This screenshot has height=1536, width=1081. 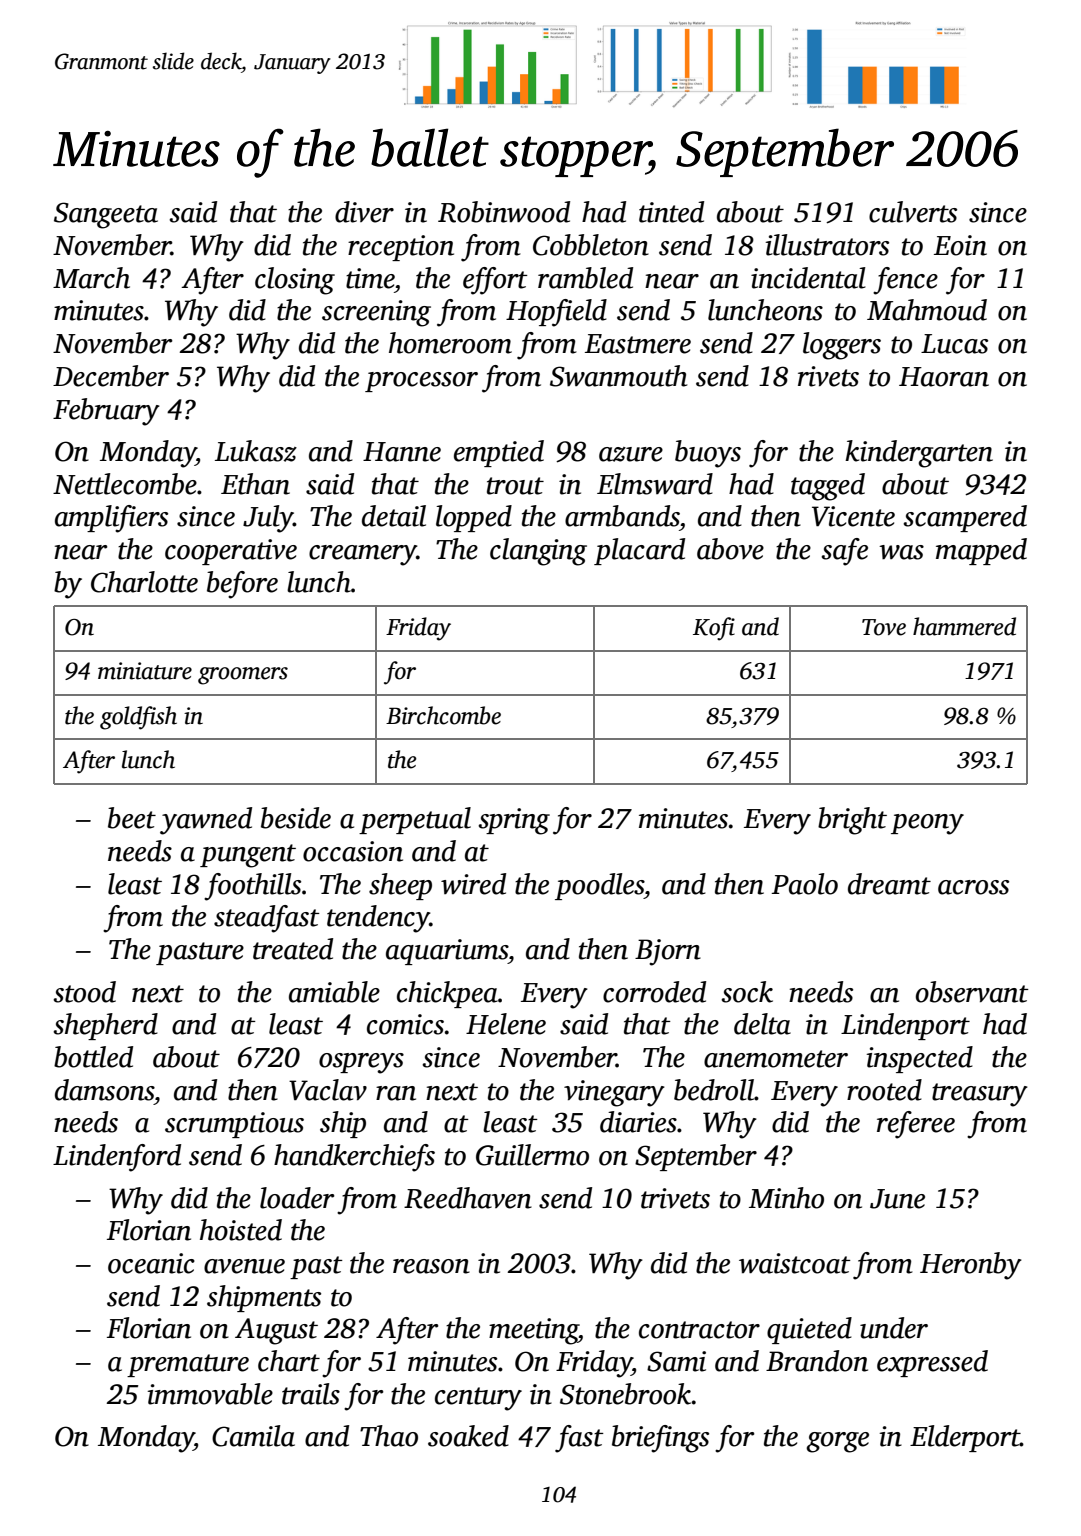 I want to click on Heronby, so click(x=971, y=1266).
